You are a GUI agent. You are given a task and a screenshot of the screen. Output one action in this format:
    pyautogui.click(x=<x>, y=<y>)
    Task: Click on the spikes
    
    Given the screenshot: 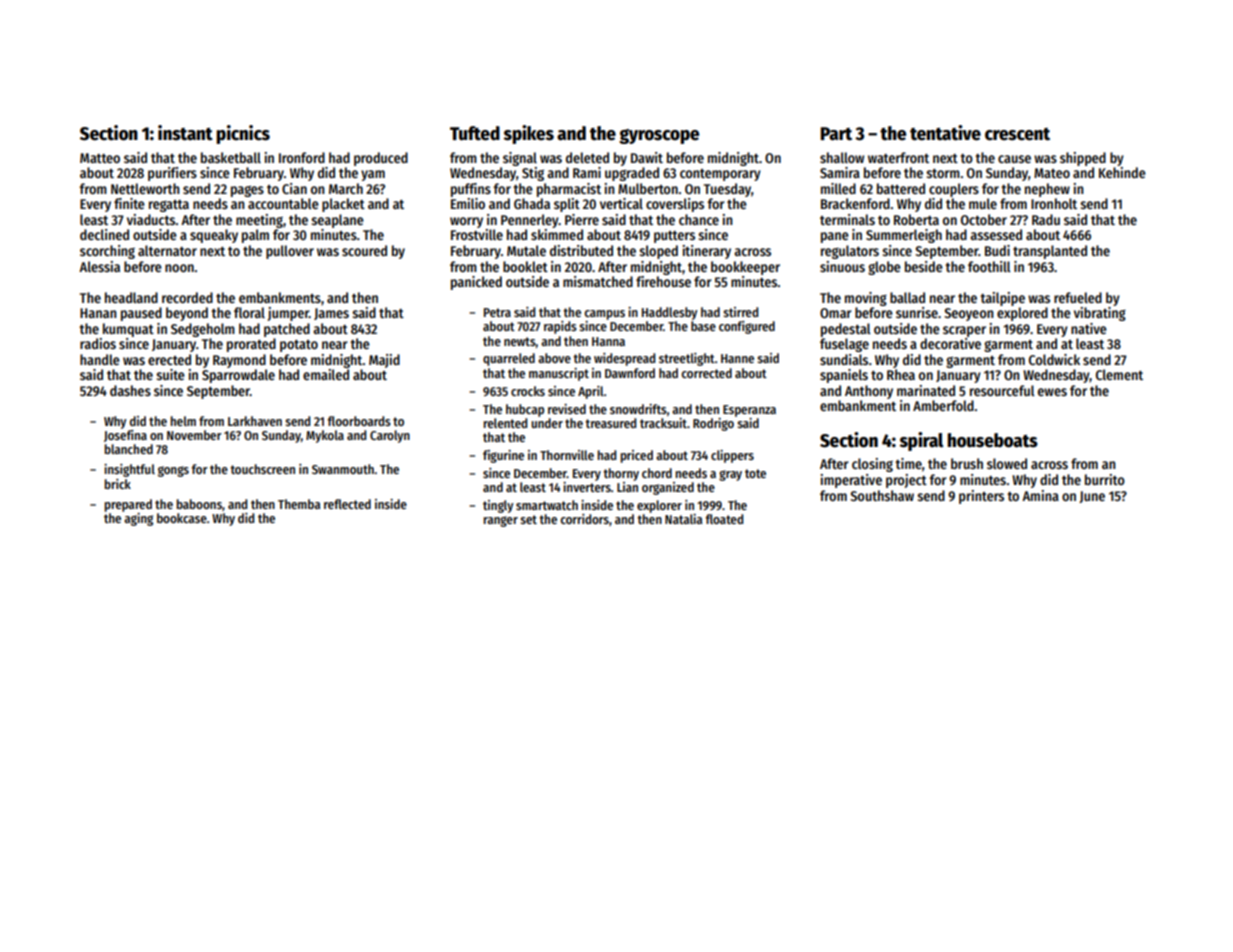 What is the action you would take?
    pyautogui.click(x=529, y=134)
